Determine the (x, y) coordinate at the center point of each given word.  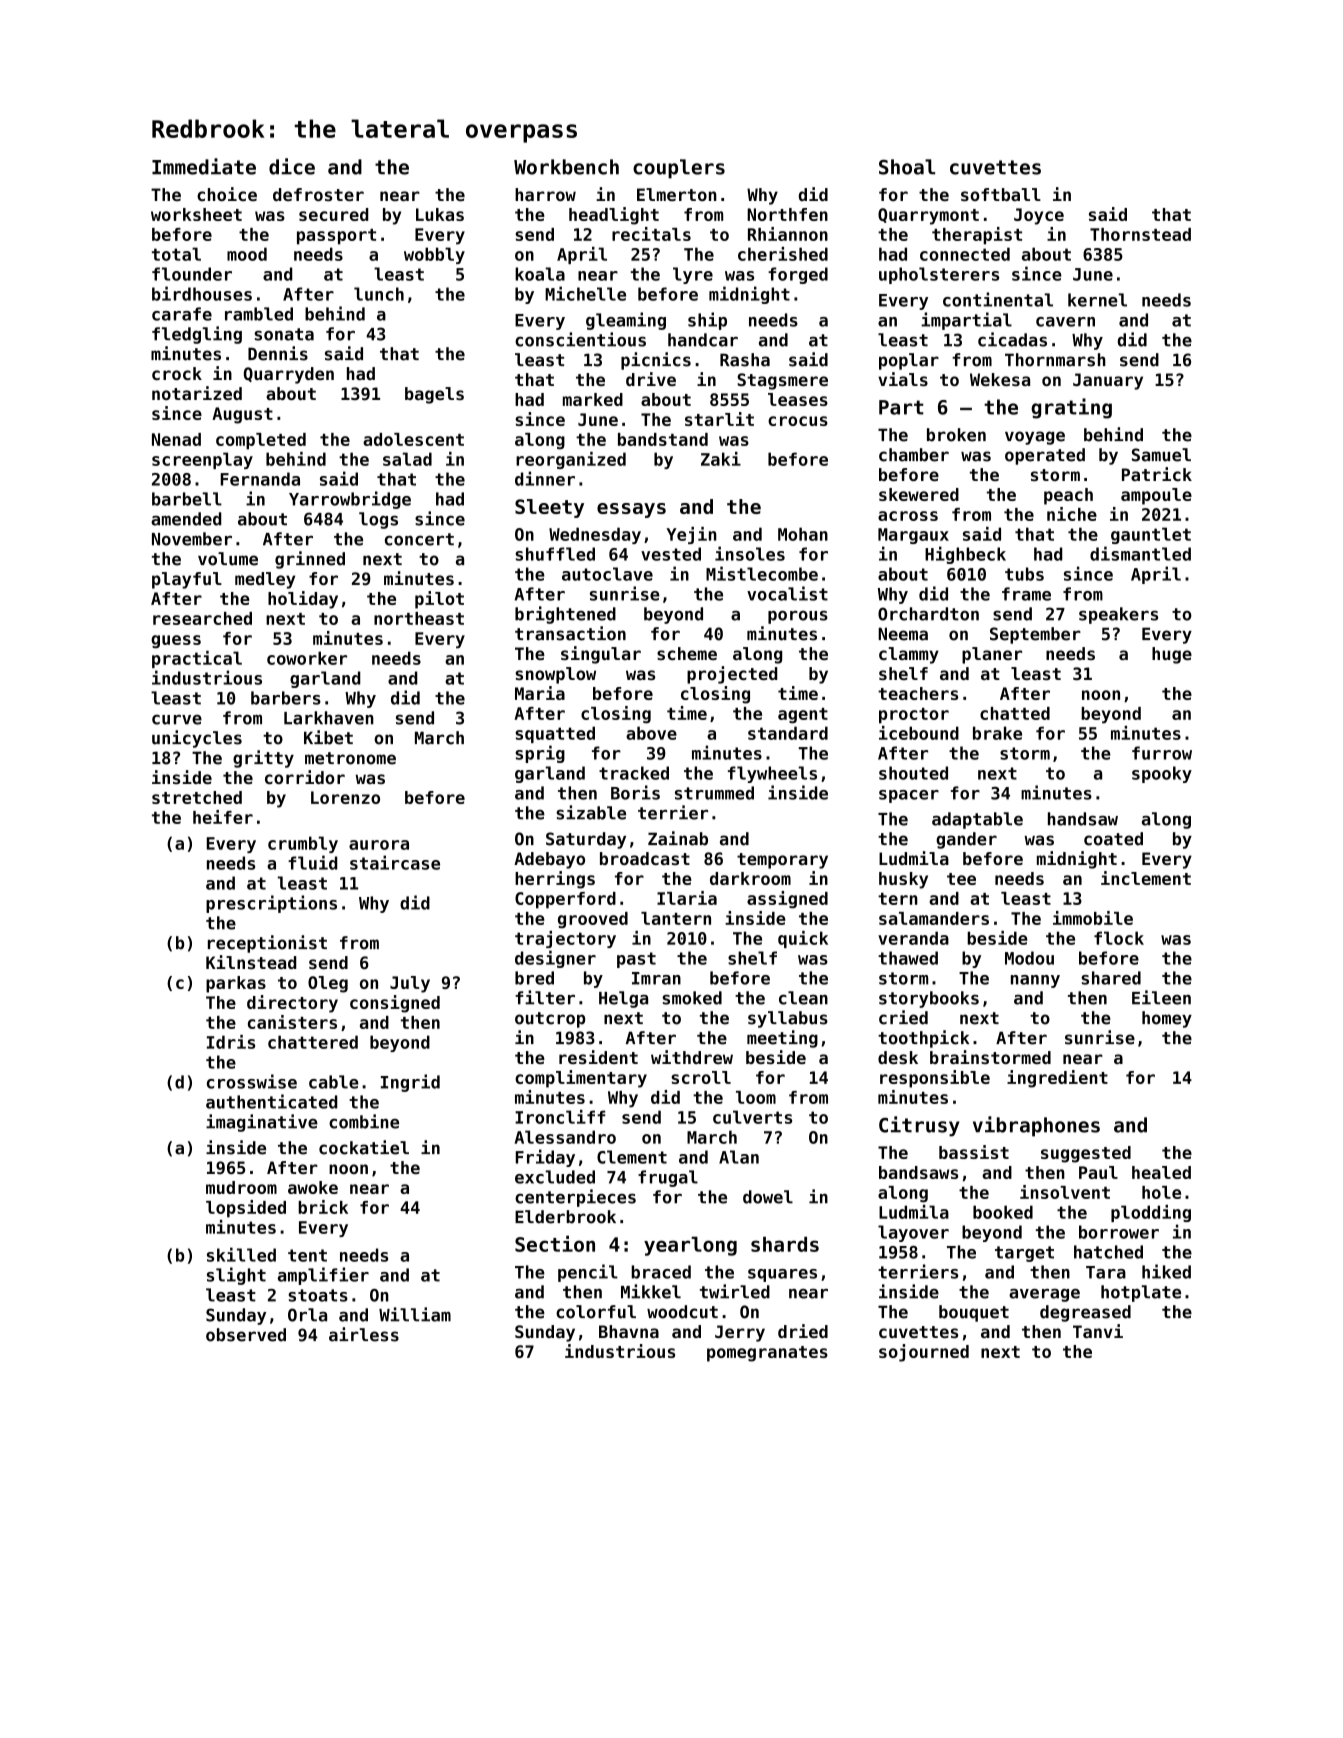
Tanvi (1098, 1331)
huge (1172, 655)
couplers (679, 169)
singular (601, 655)
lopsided (246, 1209)
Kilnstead (251, 962)
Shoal (907, 167)
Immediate (204, 166)
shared (1111, 978)
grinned (310, 560)
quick (803, 939)
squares (782, 1275)
